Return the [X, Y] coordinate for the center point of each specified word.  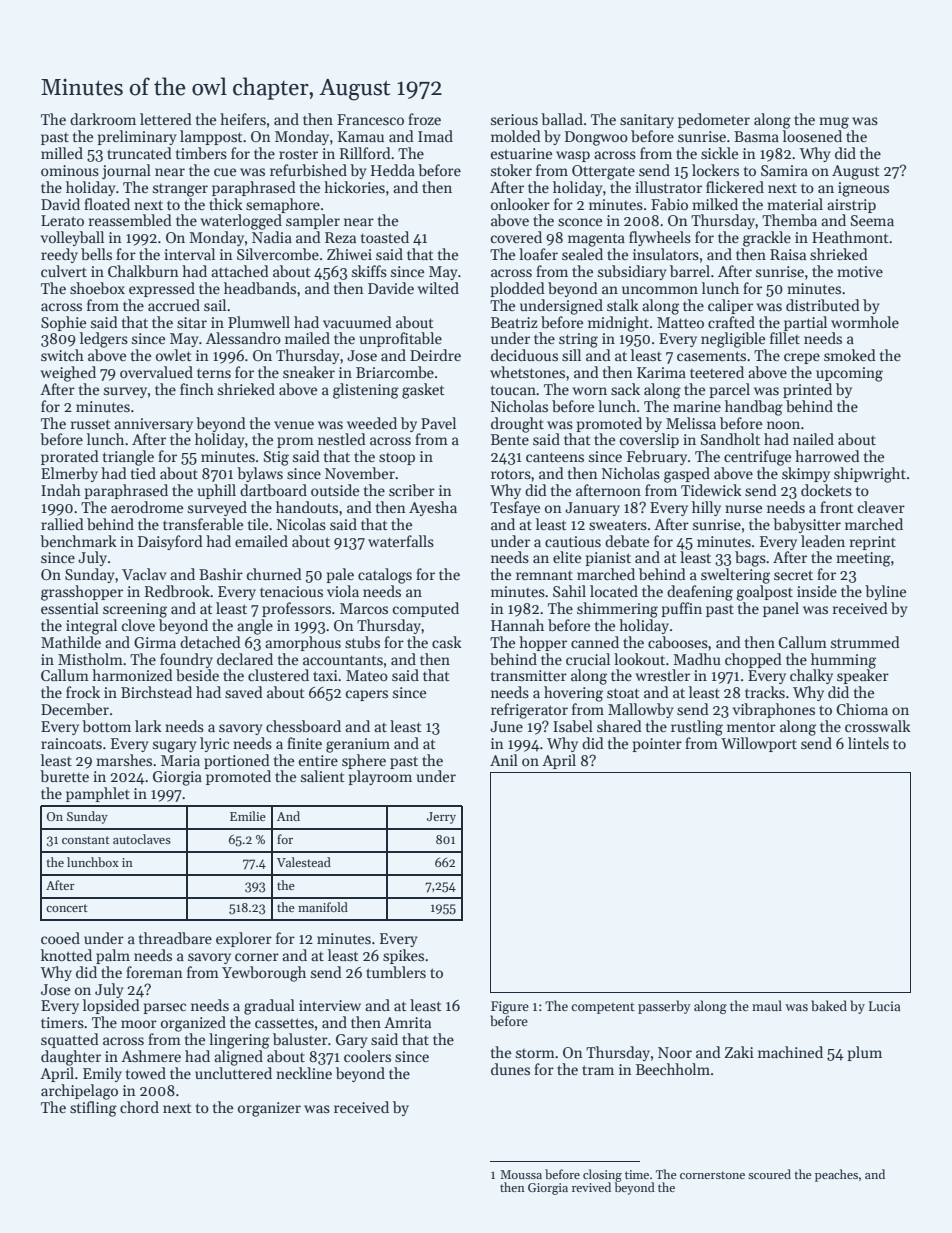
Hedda [393, 170]
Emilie [248, 816]
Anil [504, 760]
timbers [201, 153]
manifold [323, 907]
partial [805, 323]
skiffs [369, 271]
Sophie [63, 323]
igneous [863, 189]
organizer [269, 1109]
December [75, 709]
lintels [868, 743]
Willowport [759, 744]
